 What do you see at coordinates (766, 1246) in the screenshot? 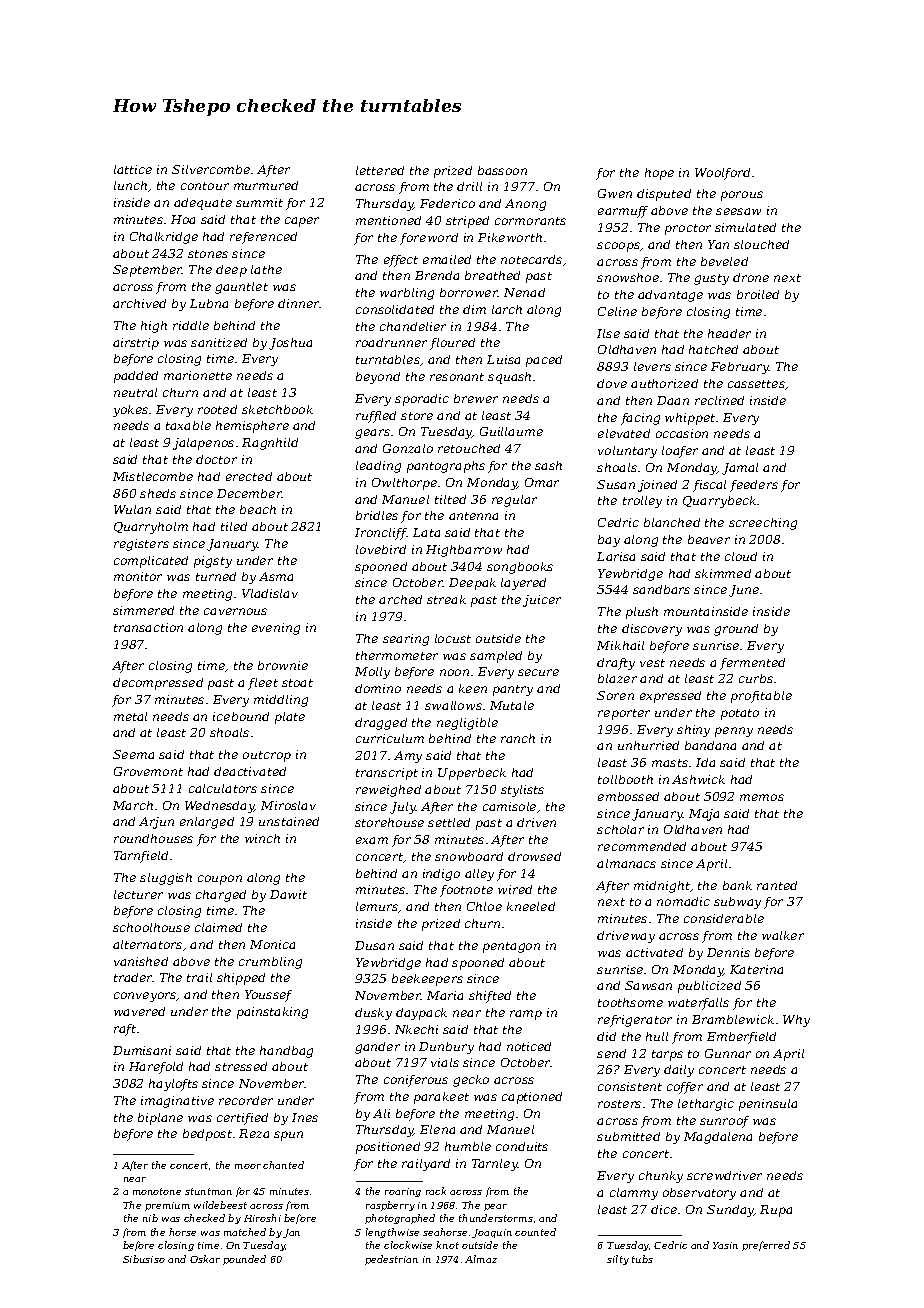
I see `preferred` at bounding box center [766, 1246].
